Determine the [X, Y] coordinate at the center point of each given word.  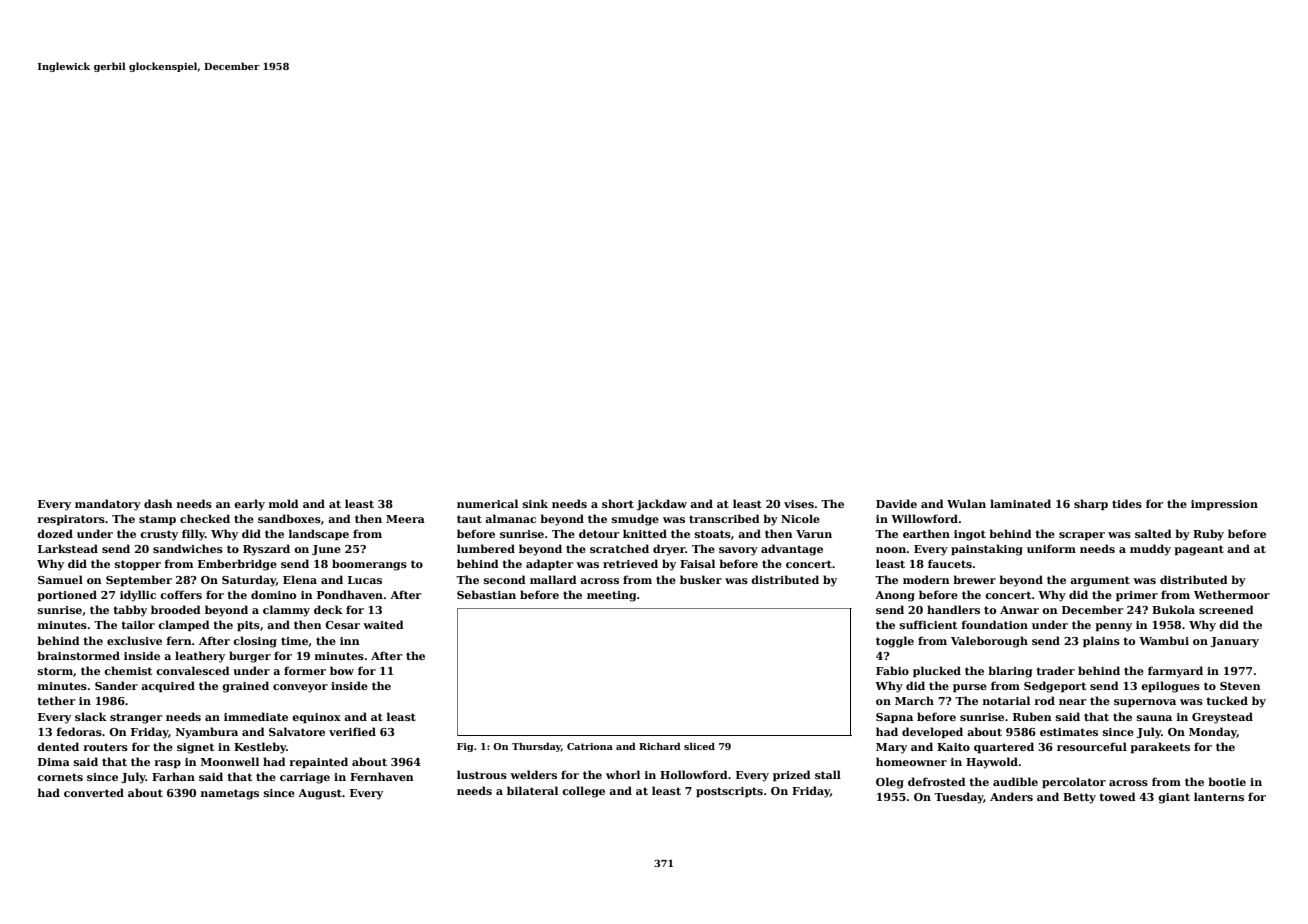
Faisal [697, 563]
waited [383, 624]
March [914, 700]
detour [599, 533]
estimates [1069, 732]
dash [158, 503]
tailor [138, 624]
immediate [256, 716]
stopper [138, 565]
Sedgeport [1055, 687]
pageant [1199, 550]
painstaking [987, 550]
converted [94, 792]
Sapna [894, 718]
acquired [168, 686]
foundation [995, 624]
